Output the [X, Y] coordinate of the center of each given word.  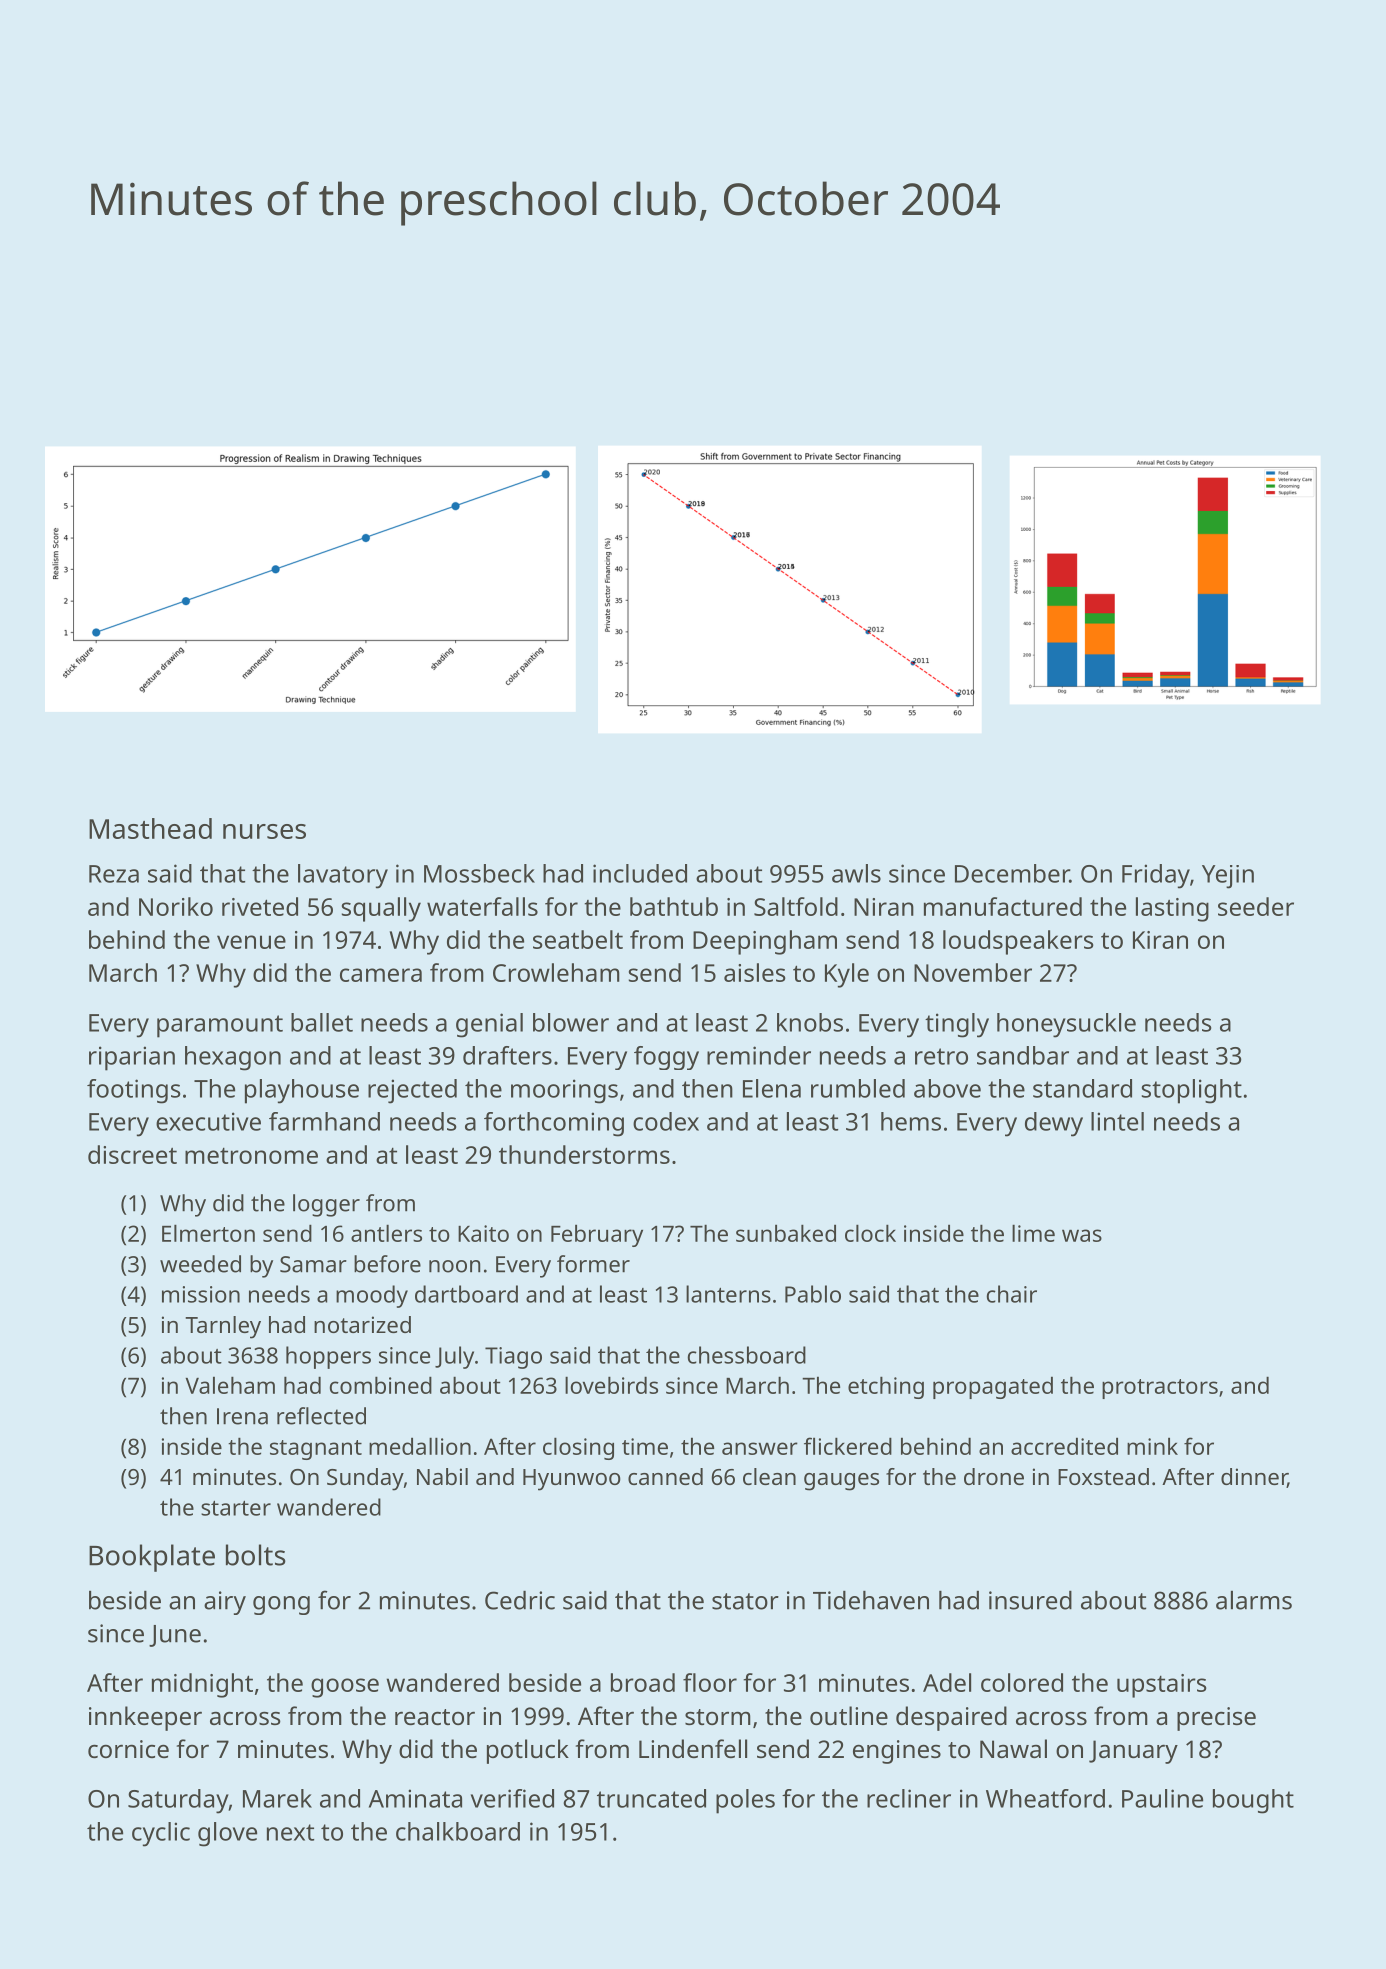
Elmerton [208, 1233]
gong [281, 1605]
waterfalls [482, 906]
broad [643, 1682]
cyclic [161, 1834]
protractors [1160, 1389]
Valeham [230, 1385]
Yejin [1228, 877]
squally [381, 909]
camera [381, 975]
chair [1012, 1294]
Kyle [847, 975]
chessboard [747, 1355]
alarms [1254, 1600]
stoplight [1192, 1091]
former [593, 1264]
